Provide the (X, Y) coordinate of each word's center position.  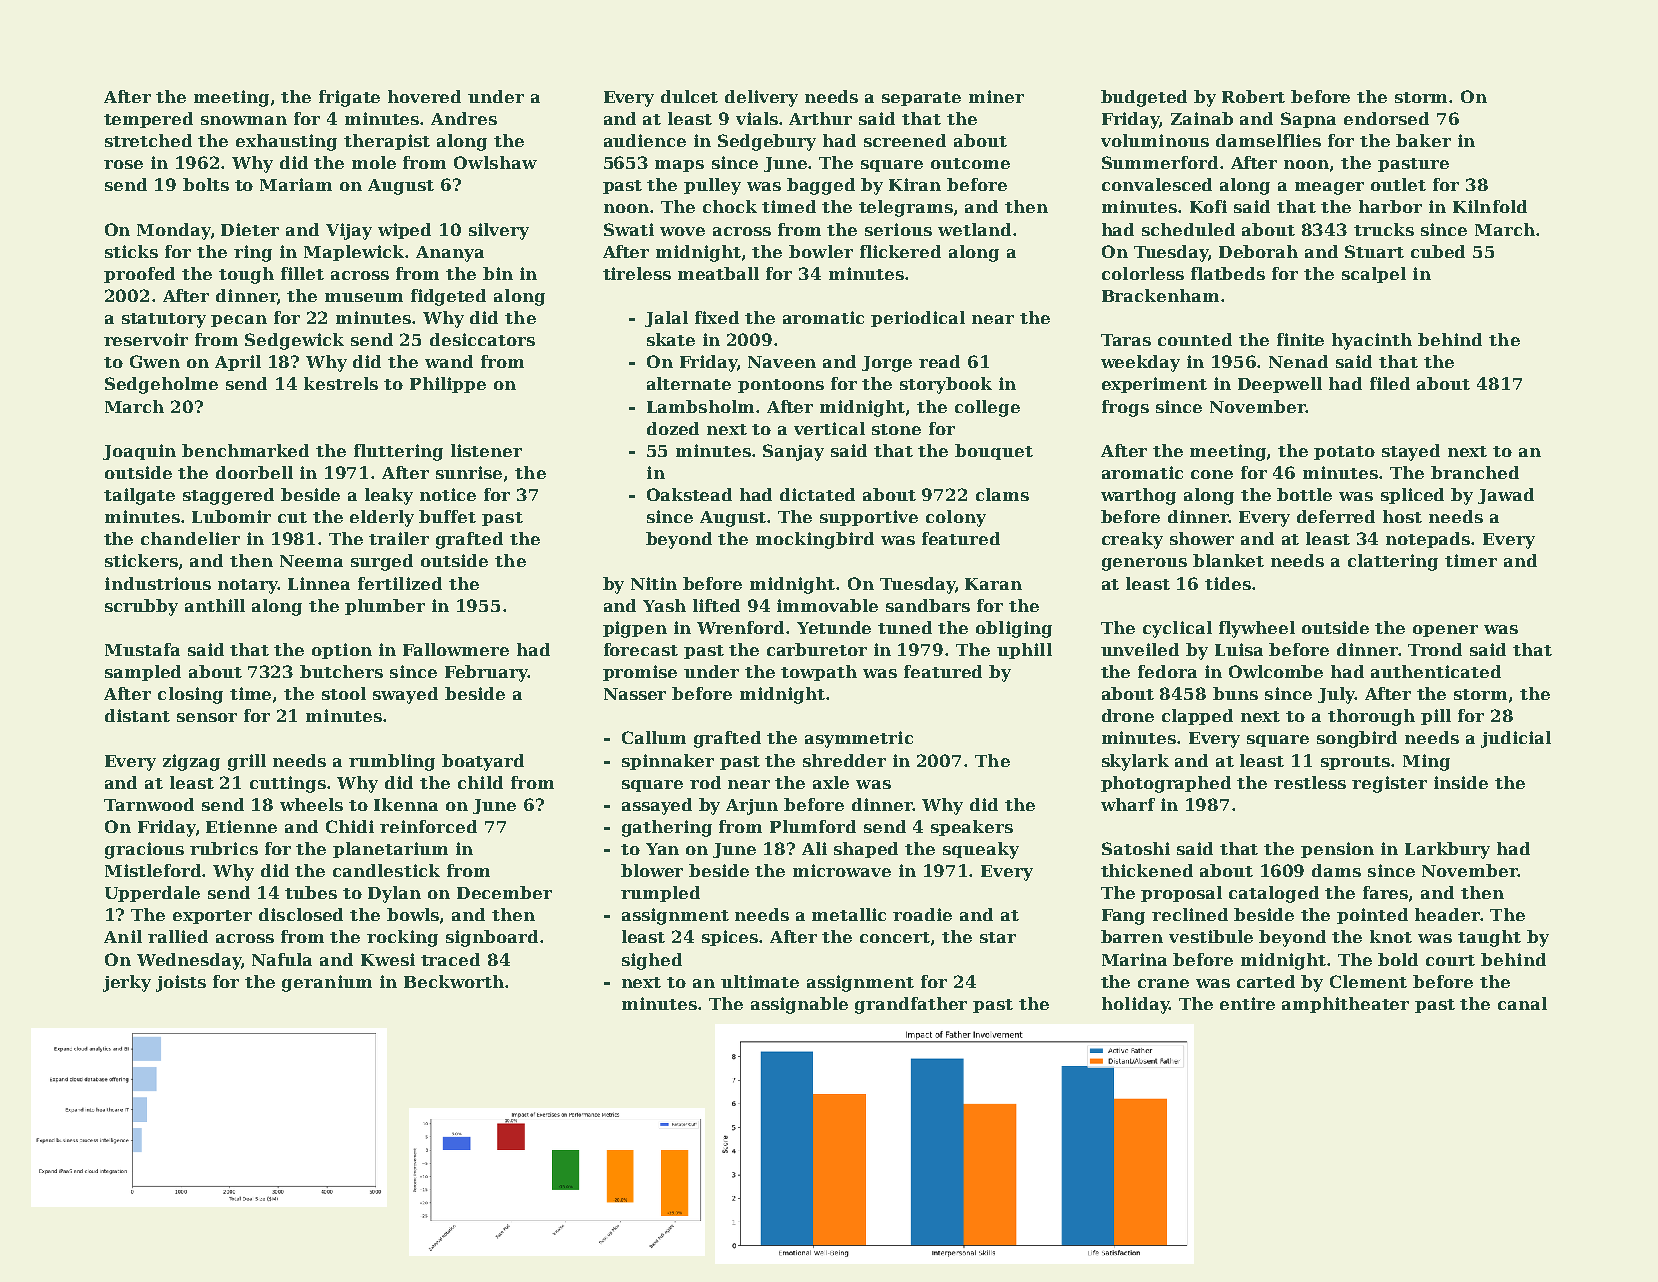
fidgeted (448, 297)
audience (645, 140)
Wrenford (740, 627)
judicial (1516, 739)
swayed (405, 695)
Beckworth (454, 981)
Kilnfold (1490, 206)
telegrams (906, 208)
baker (1423, 140)
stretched (148, 140)
